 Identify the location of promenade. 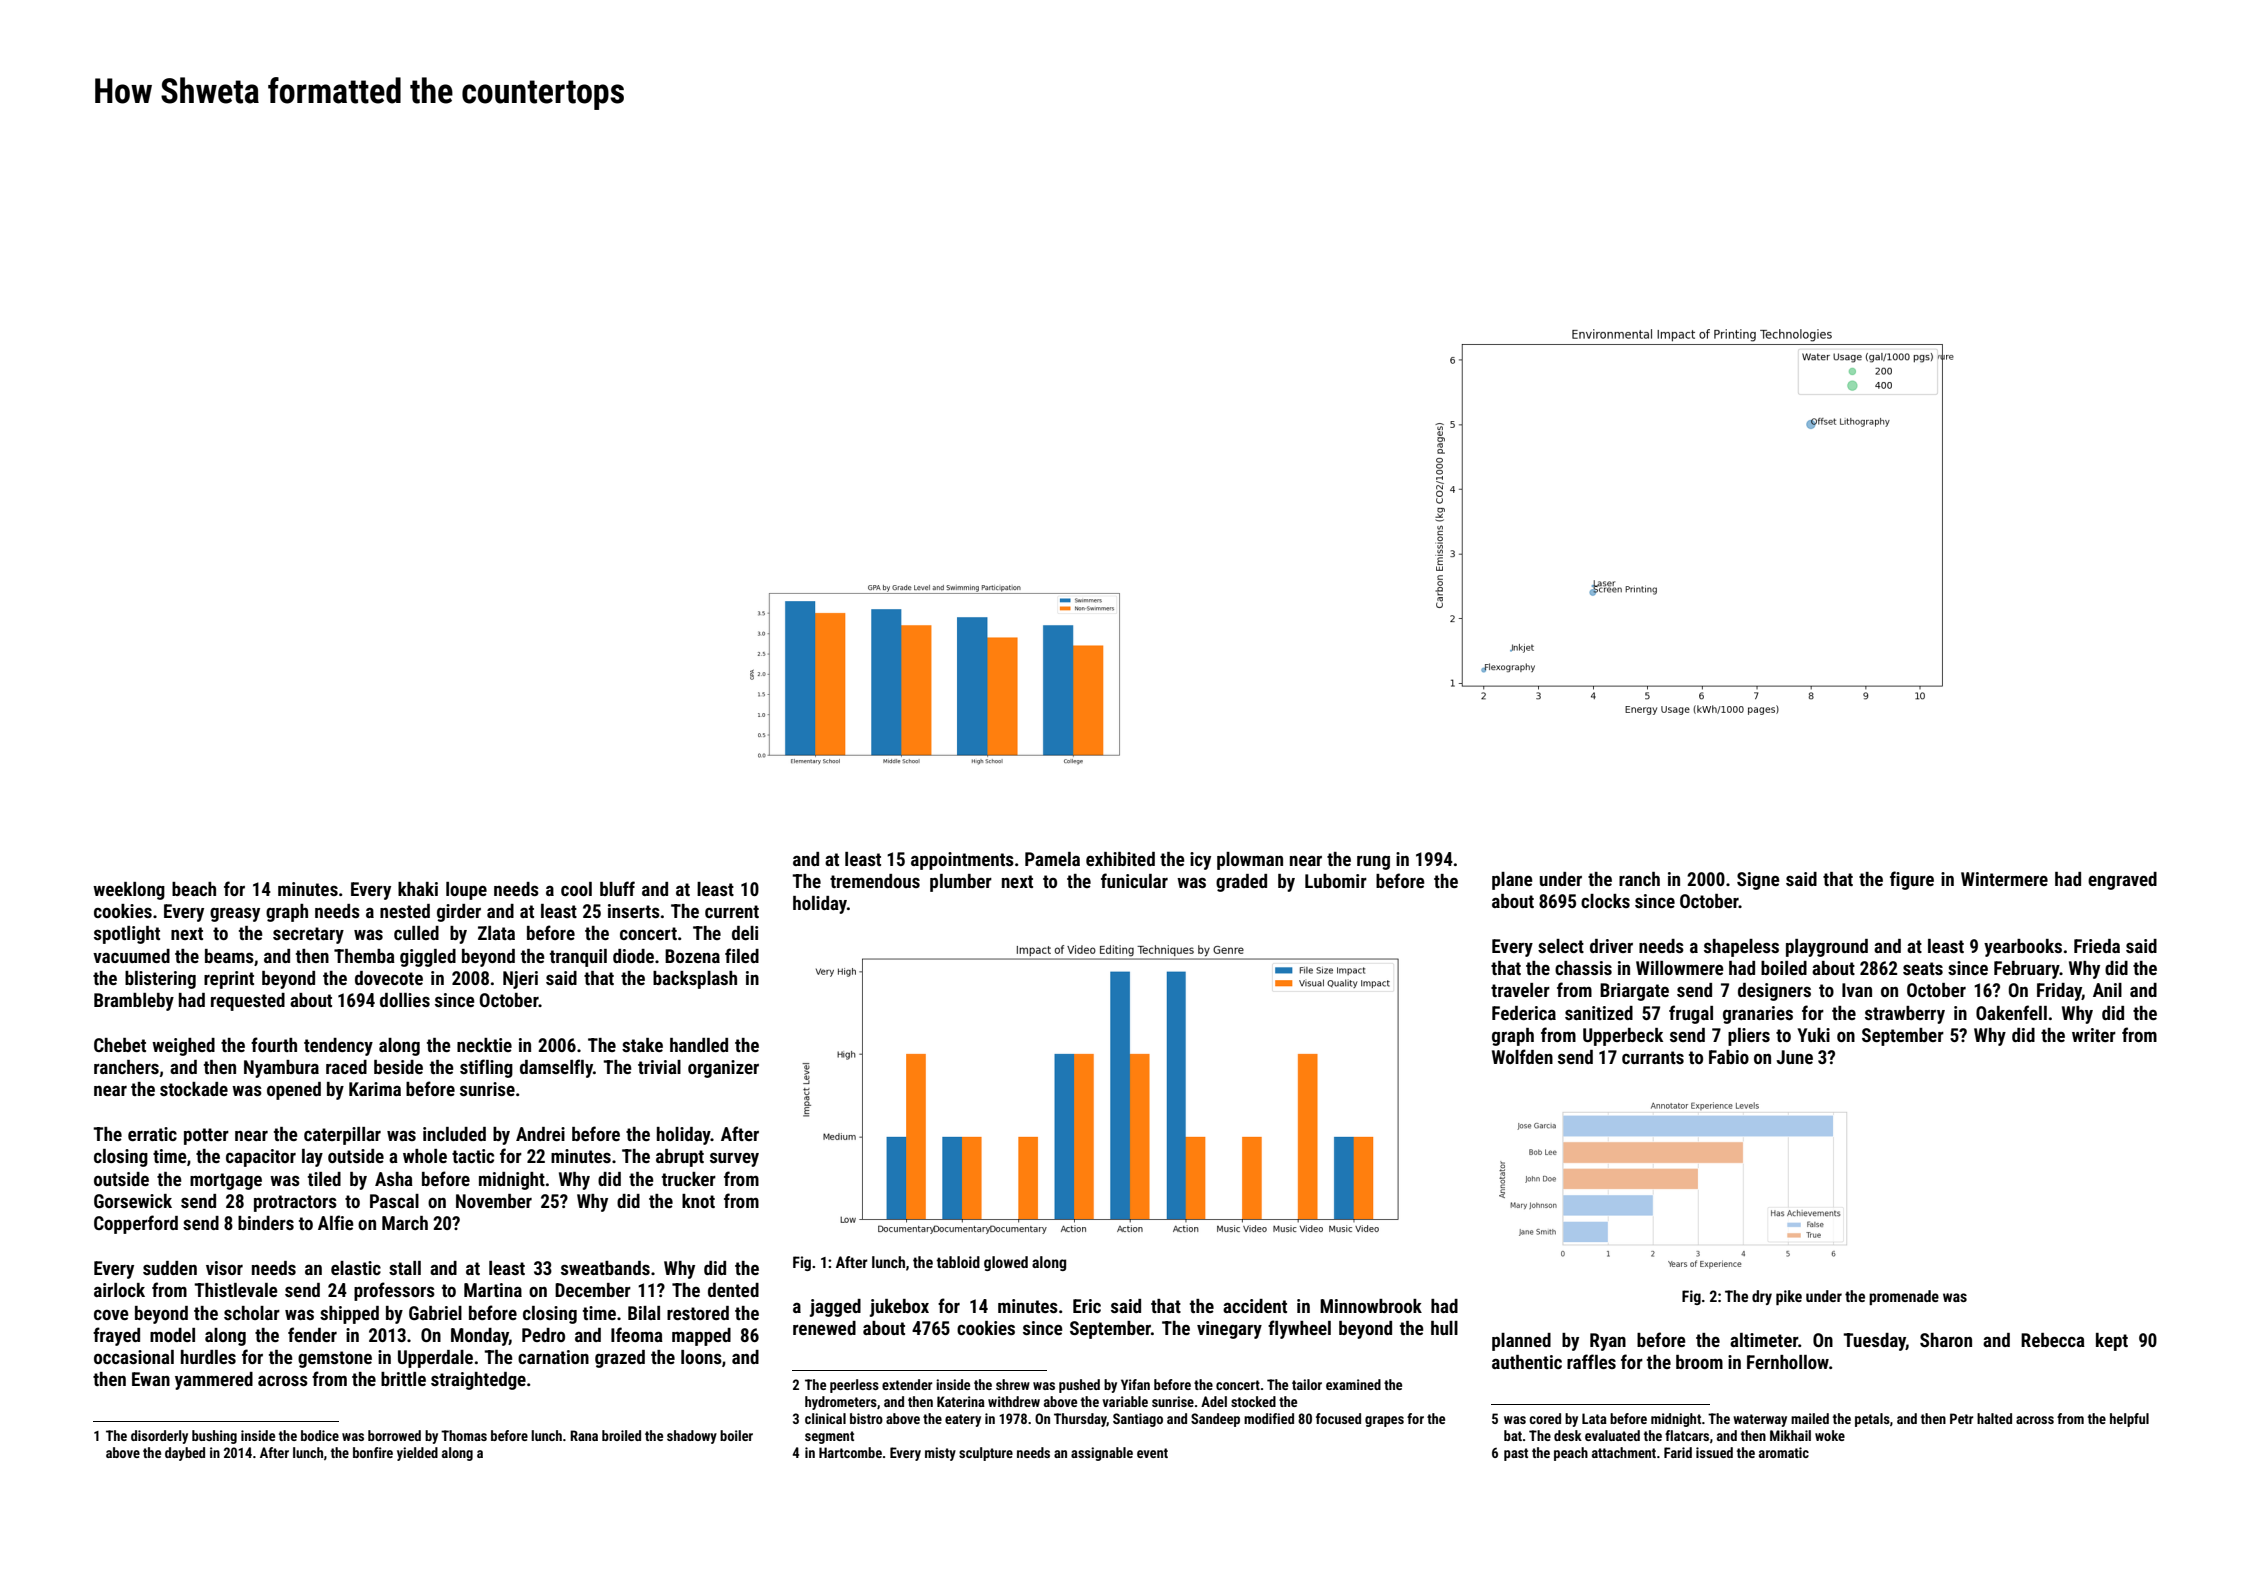
(1904, 1297).
